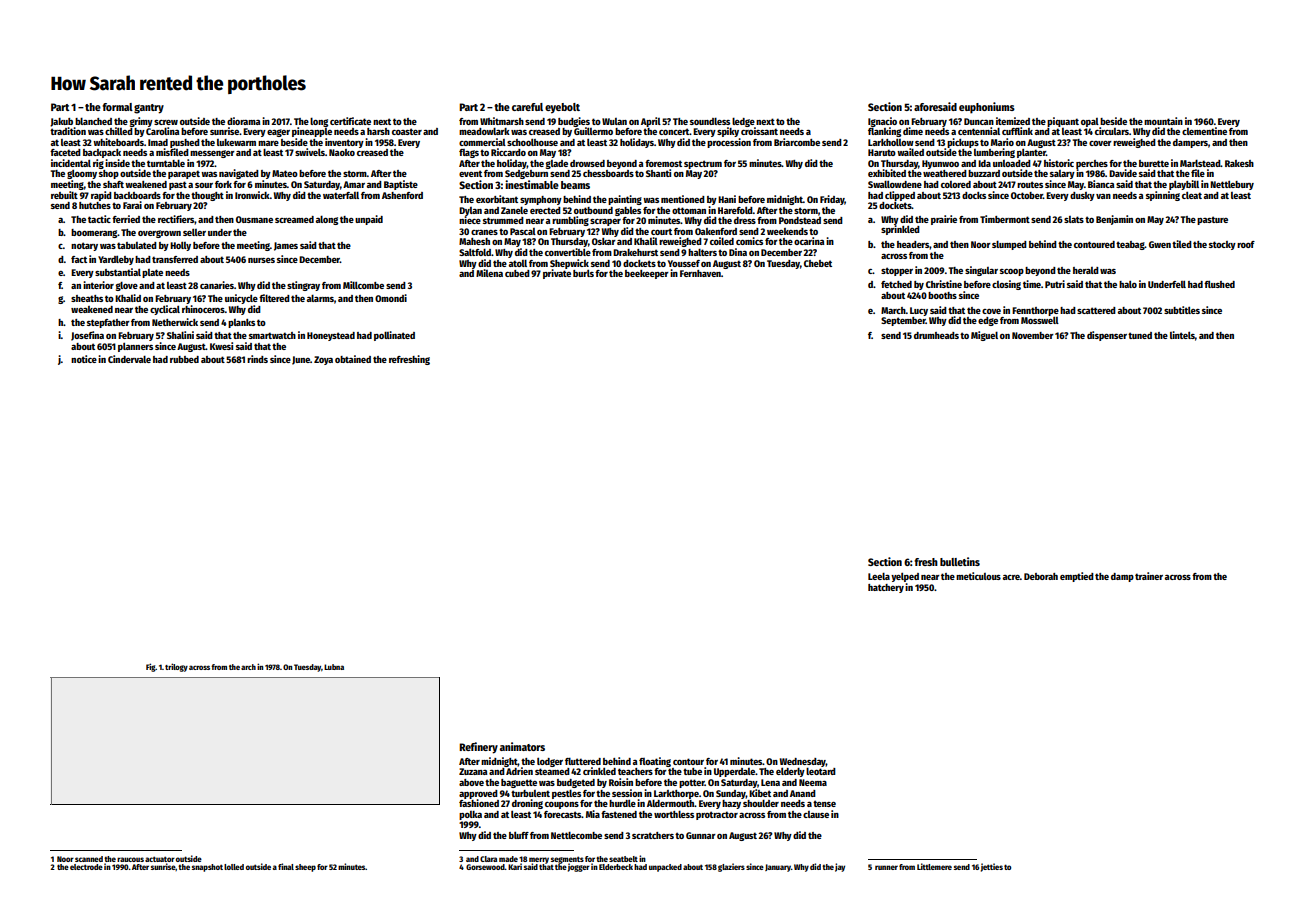 Image resolution: width=1308 pixels, height=924 pixels. I want to click on cubed, so click(517, 273).
